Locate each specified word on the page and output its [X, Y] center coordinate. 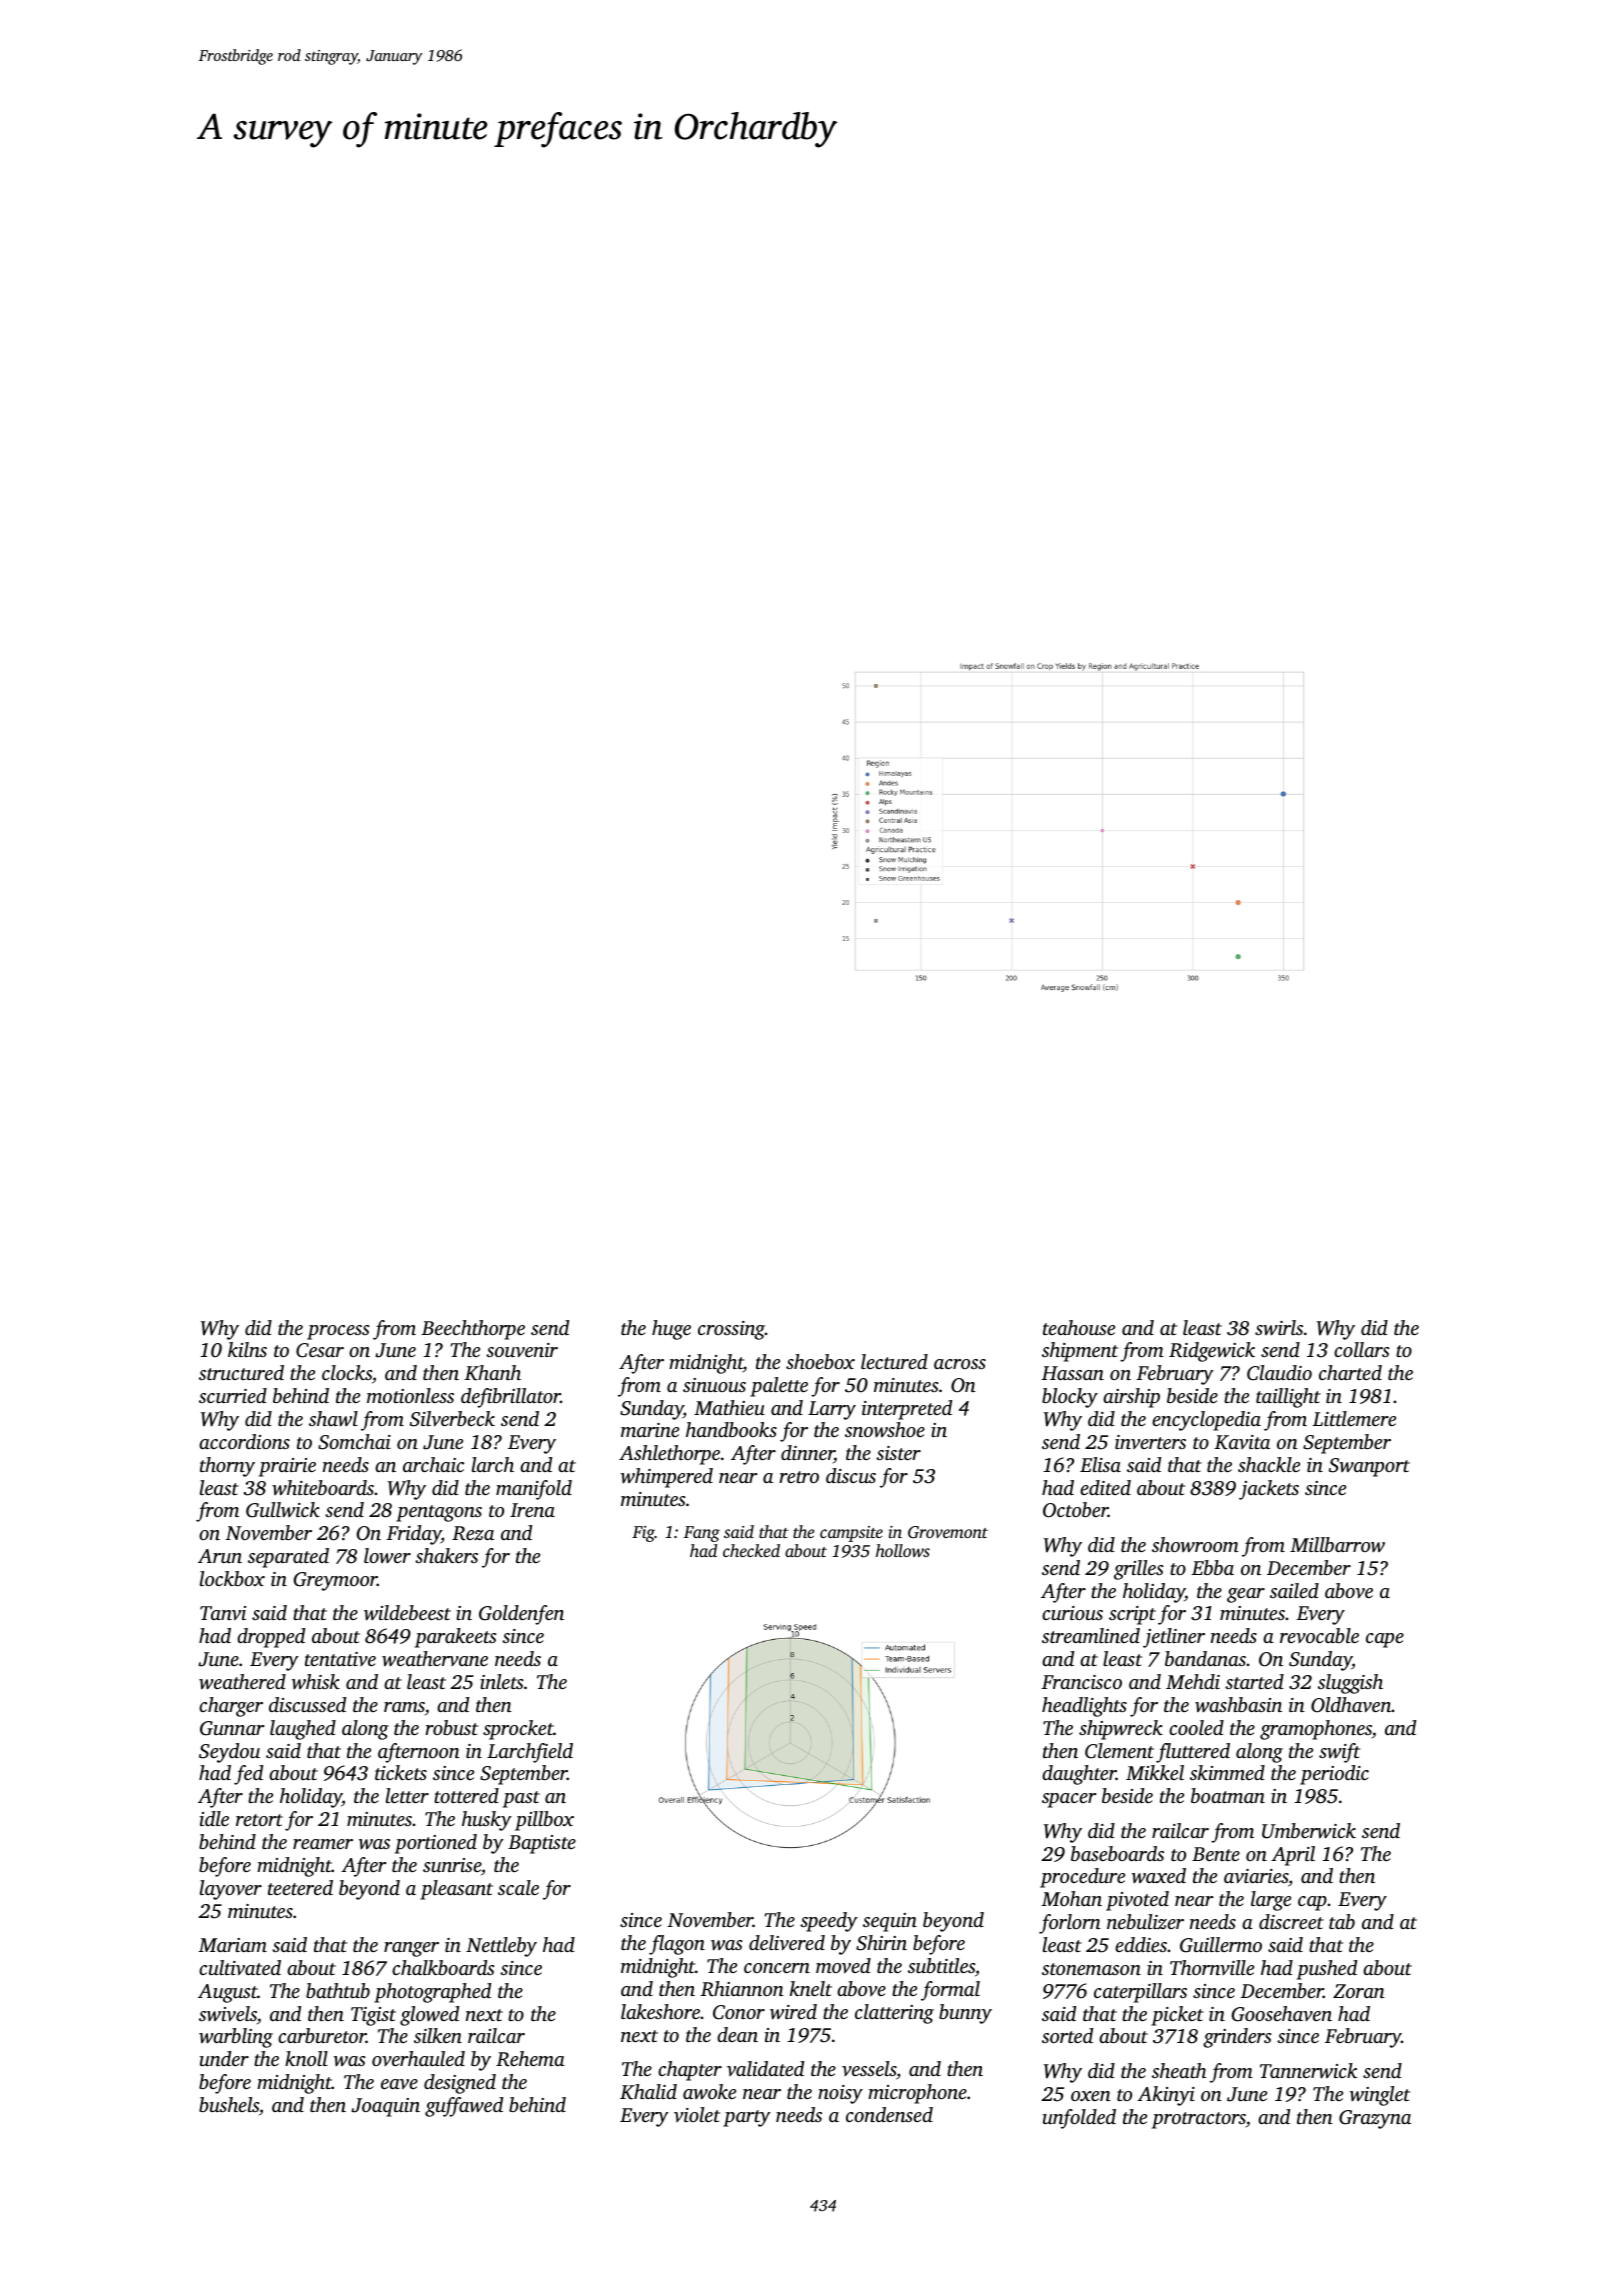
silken [438, 2035]
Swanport [1369, 1467]
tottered [466, 1795]
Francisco [1081, 1682]
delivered [787, 1942]
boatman [1228, 1795]
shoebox [820, 1361]
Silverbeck [452, 1419]
